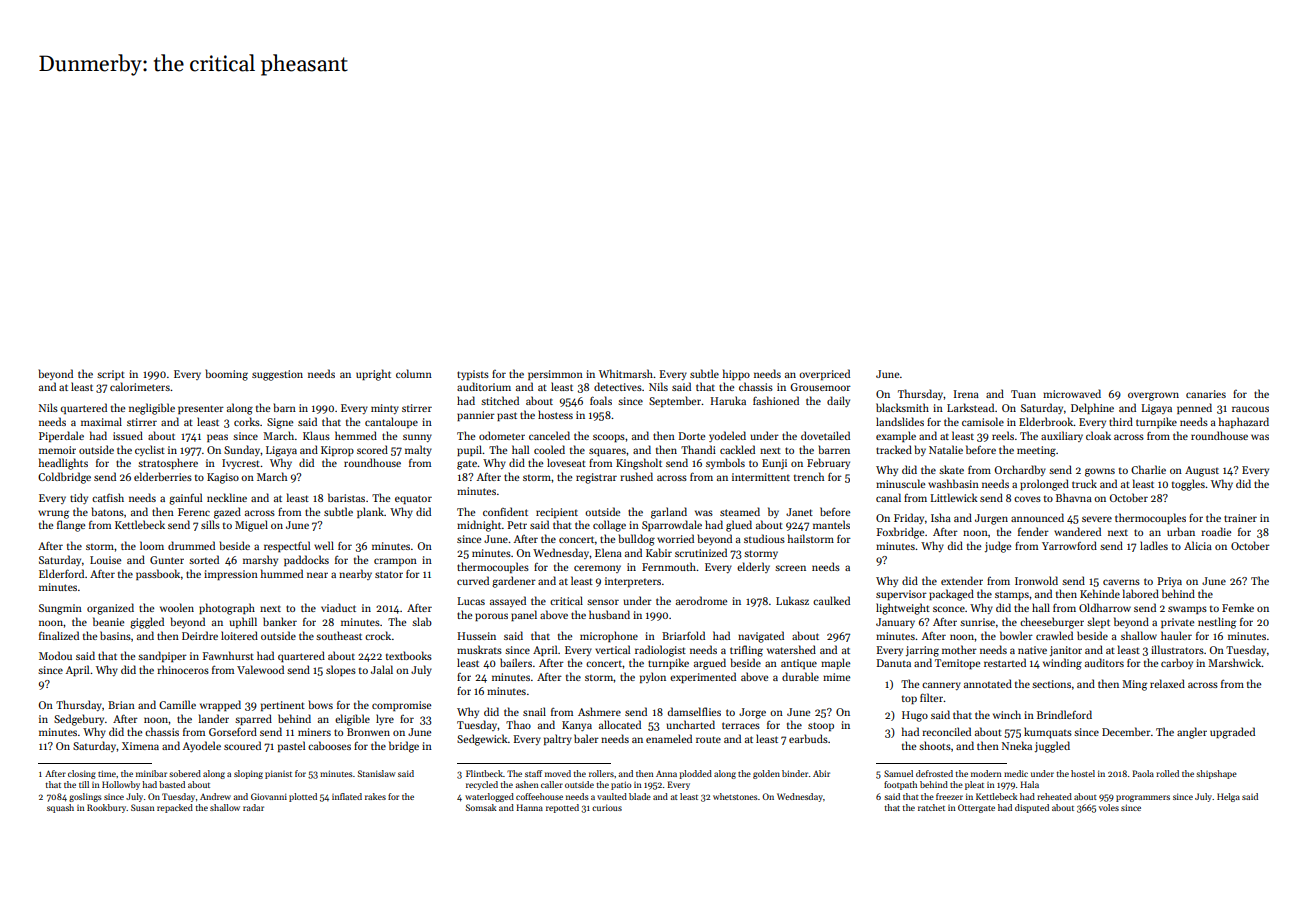  What do you see at coordinates (695, 774) in the screenshot?
I see `plodded` at bounding box center [695, 774].
